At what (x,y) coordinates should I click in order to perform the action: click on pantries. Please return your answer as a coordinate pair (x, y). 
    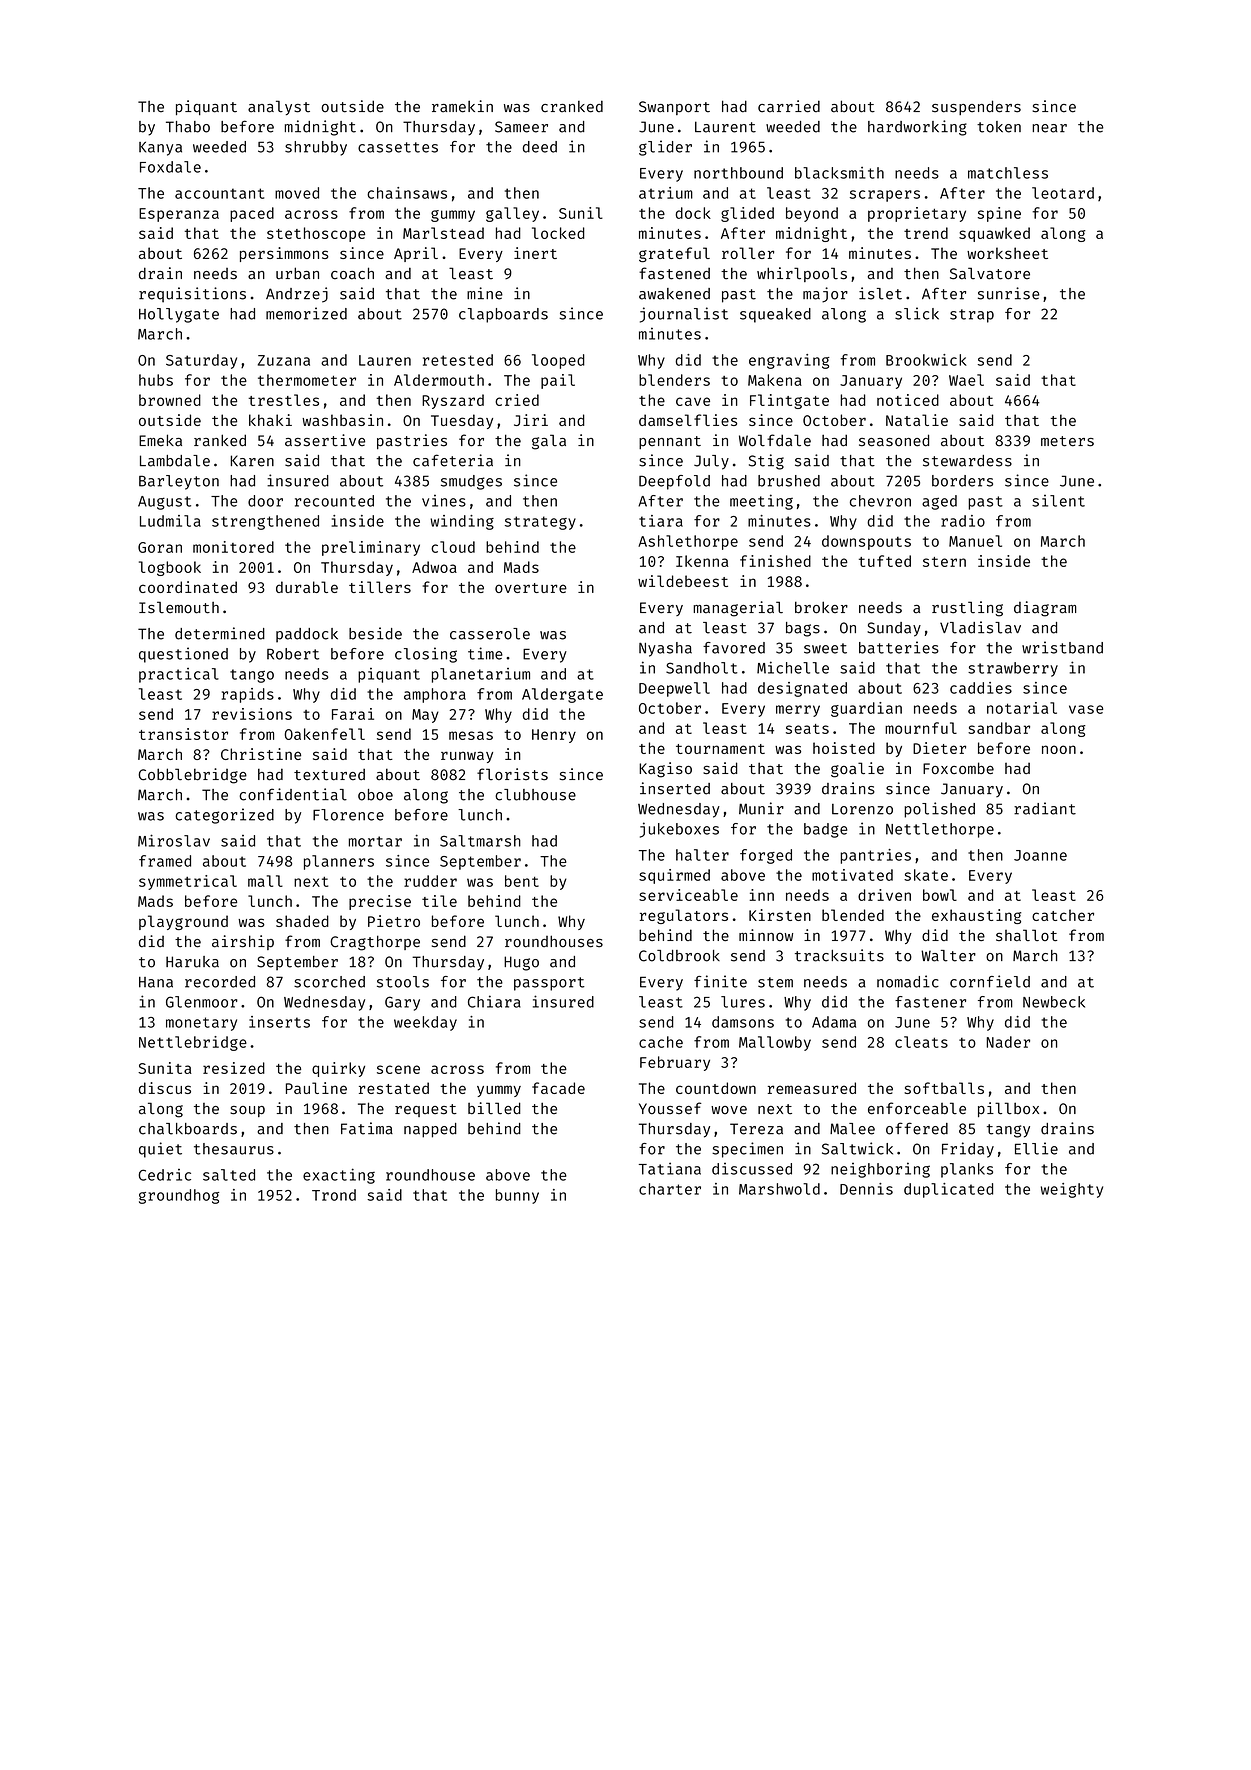
    Looking at the image, I should click on (876, 856).
